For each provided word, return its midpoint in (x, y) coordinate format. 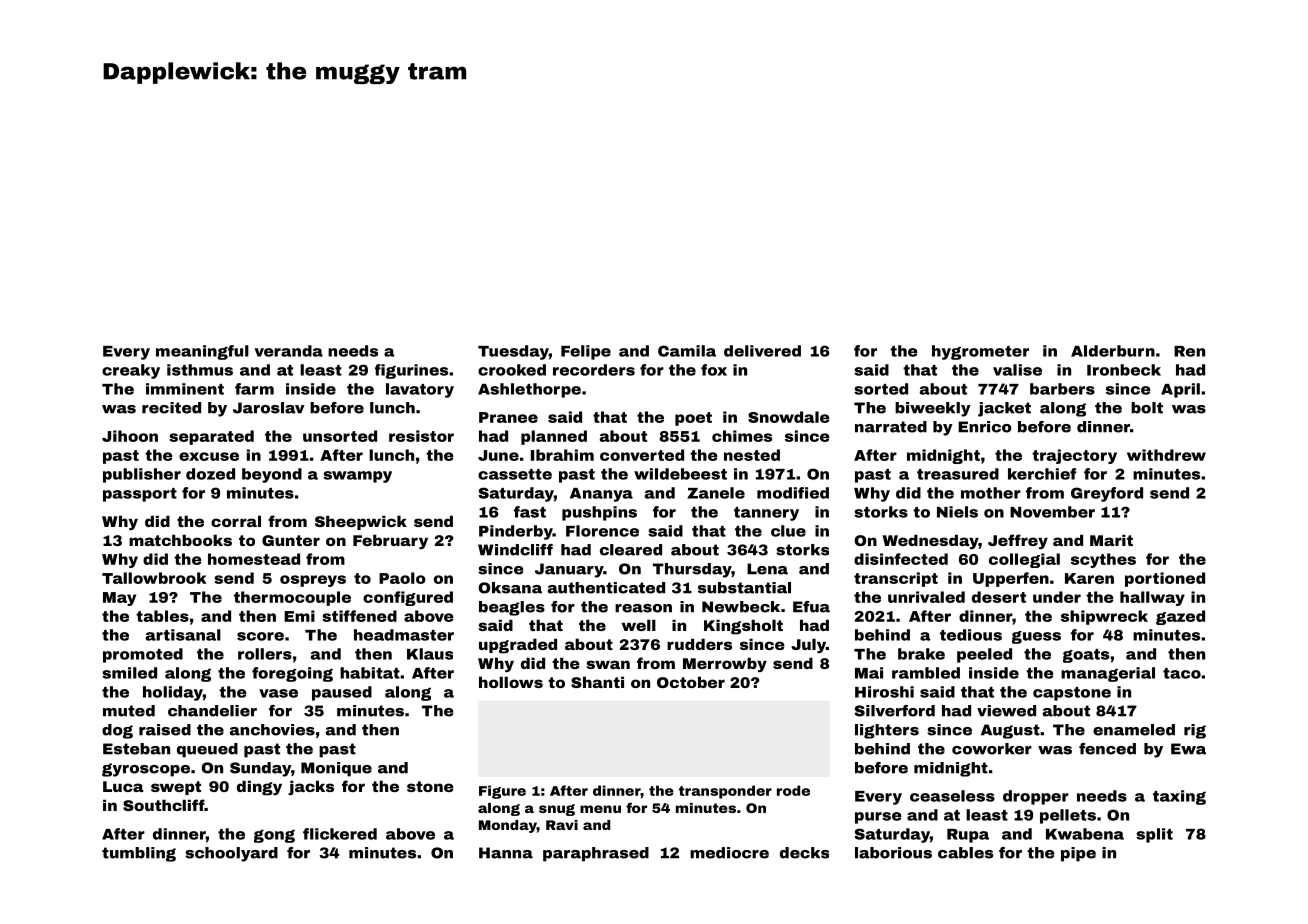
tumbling (139, 854)
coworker (992, 749)
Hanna (506, 853)
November (1052, 512)
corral (236, 521)
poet (693, 419)
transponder (725, 792)
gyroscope (146, 770)
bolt (1147, 408)
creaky (131, 371)
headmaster (404, 635)
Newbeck (741, 607)
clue (788, 531)
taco (1182, 673)
